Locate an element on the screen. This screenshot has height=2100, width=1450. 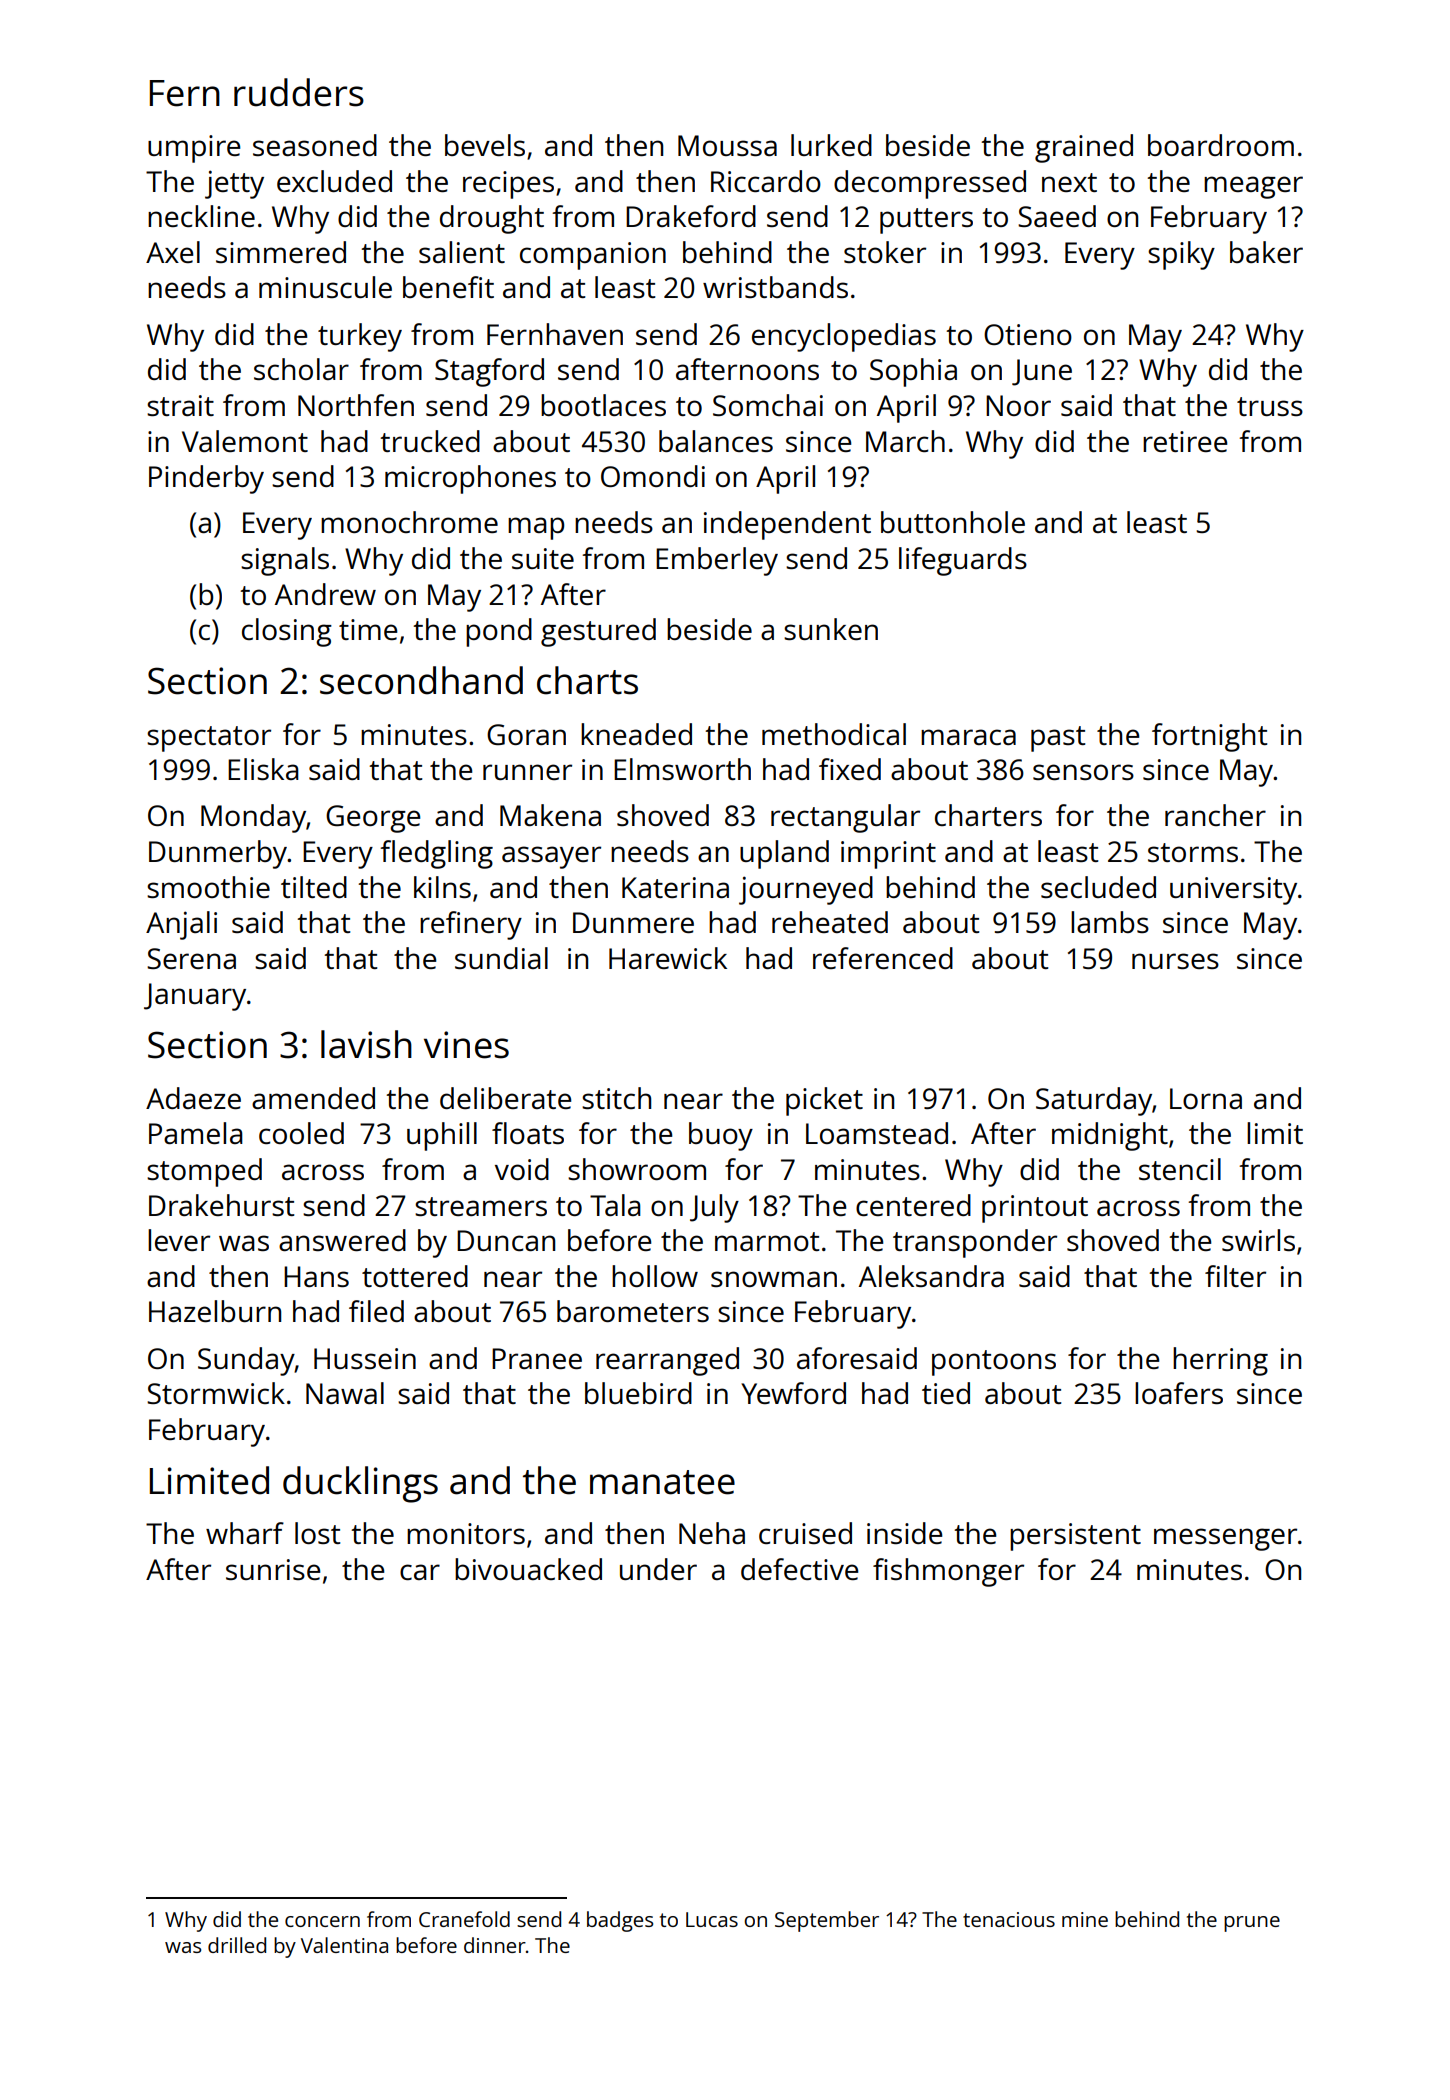
excluded is located at coordinates (334, 181).
